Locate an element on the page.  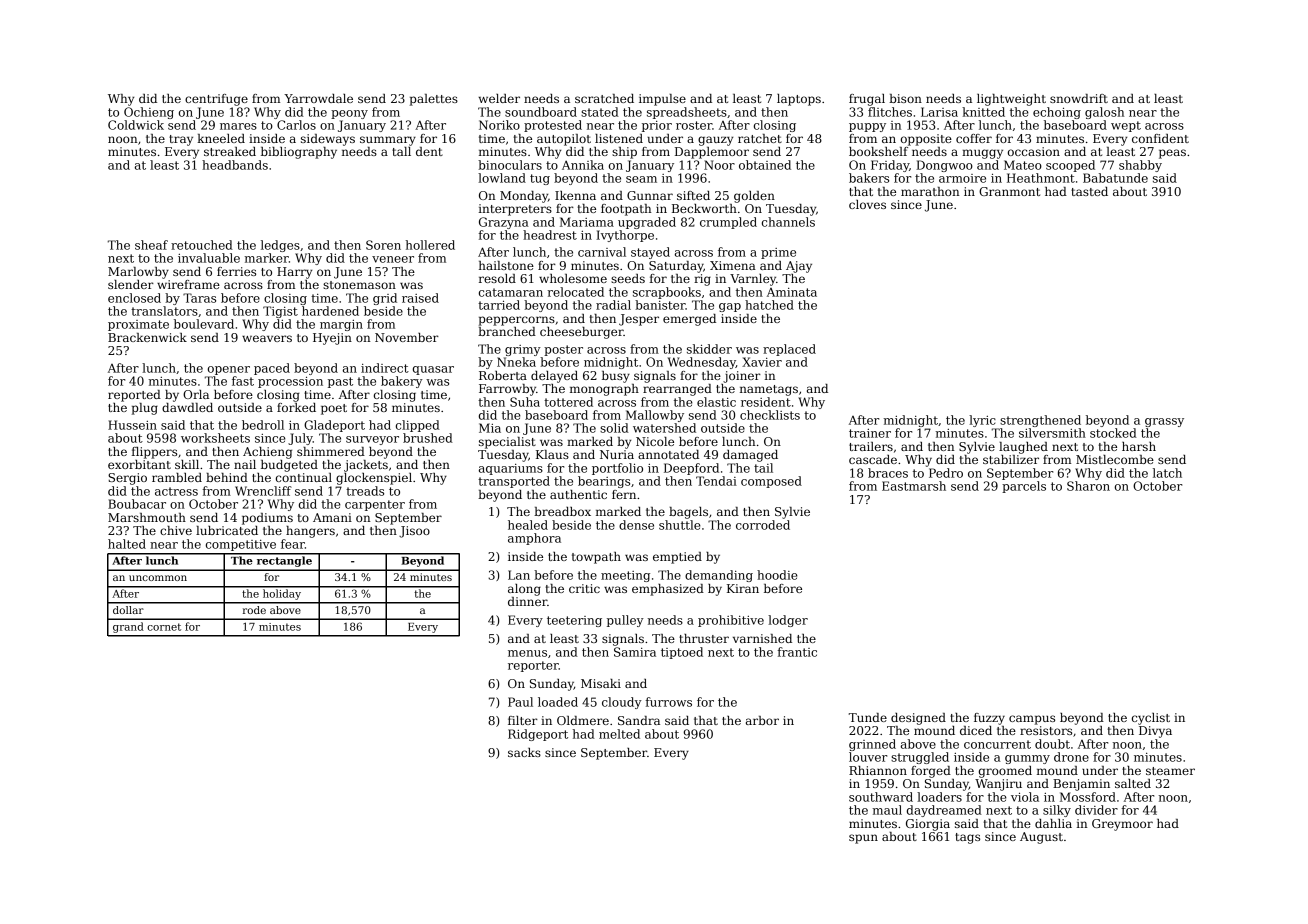
Mistlecombe is located at coordinates (1115, 459).
